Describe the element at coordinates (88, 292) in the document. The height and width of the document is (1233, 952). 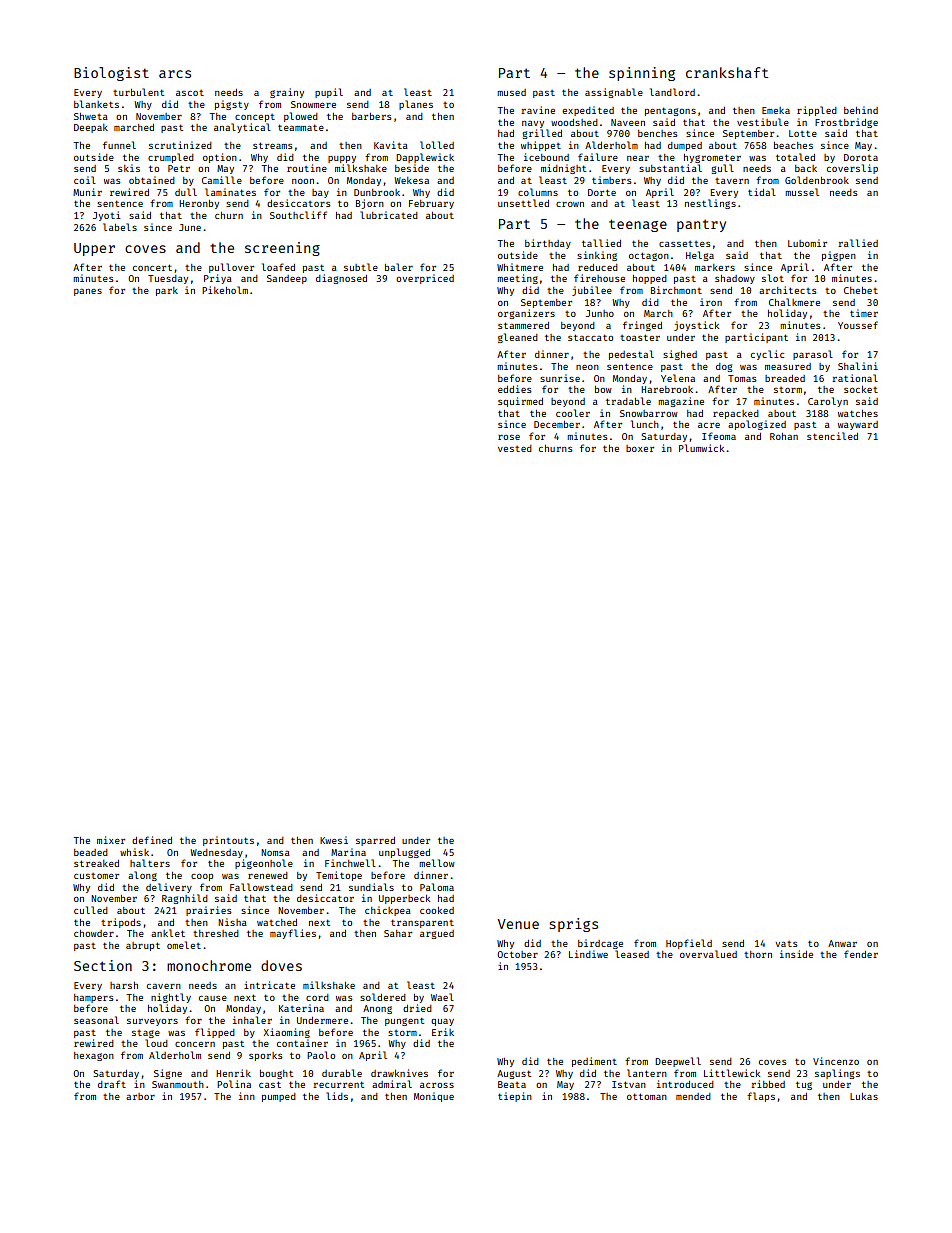
I see `panes` at that location.
